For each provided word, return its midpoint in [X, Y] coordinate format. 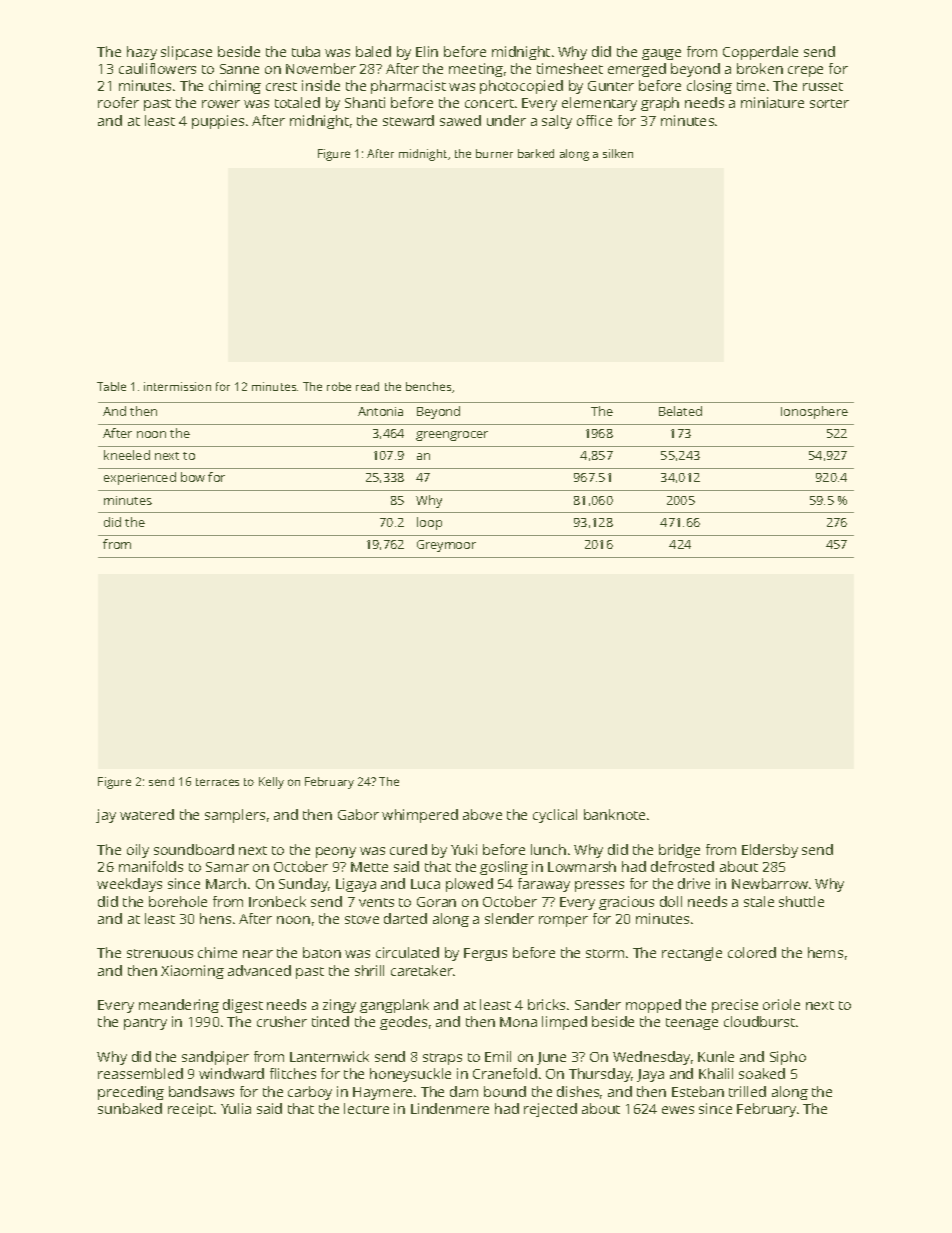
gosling [504, 868]
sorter [829, 103]
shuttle [801, 901]
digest [243, 1006]
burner [494, 153]
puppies [218, 122]
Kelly [271, 783]
